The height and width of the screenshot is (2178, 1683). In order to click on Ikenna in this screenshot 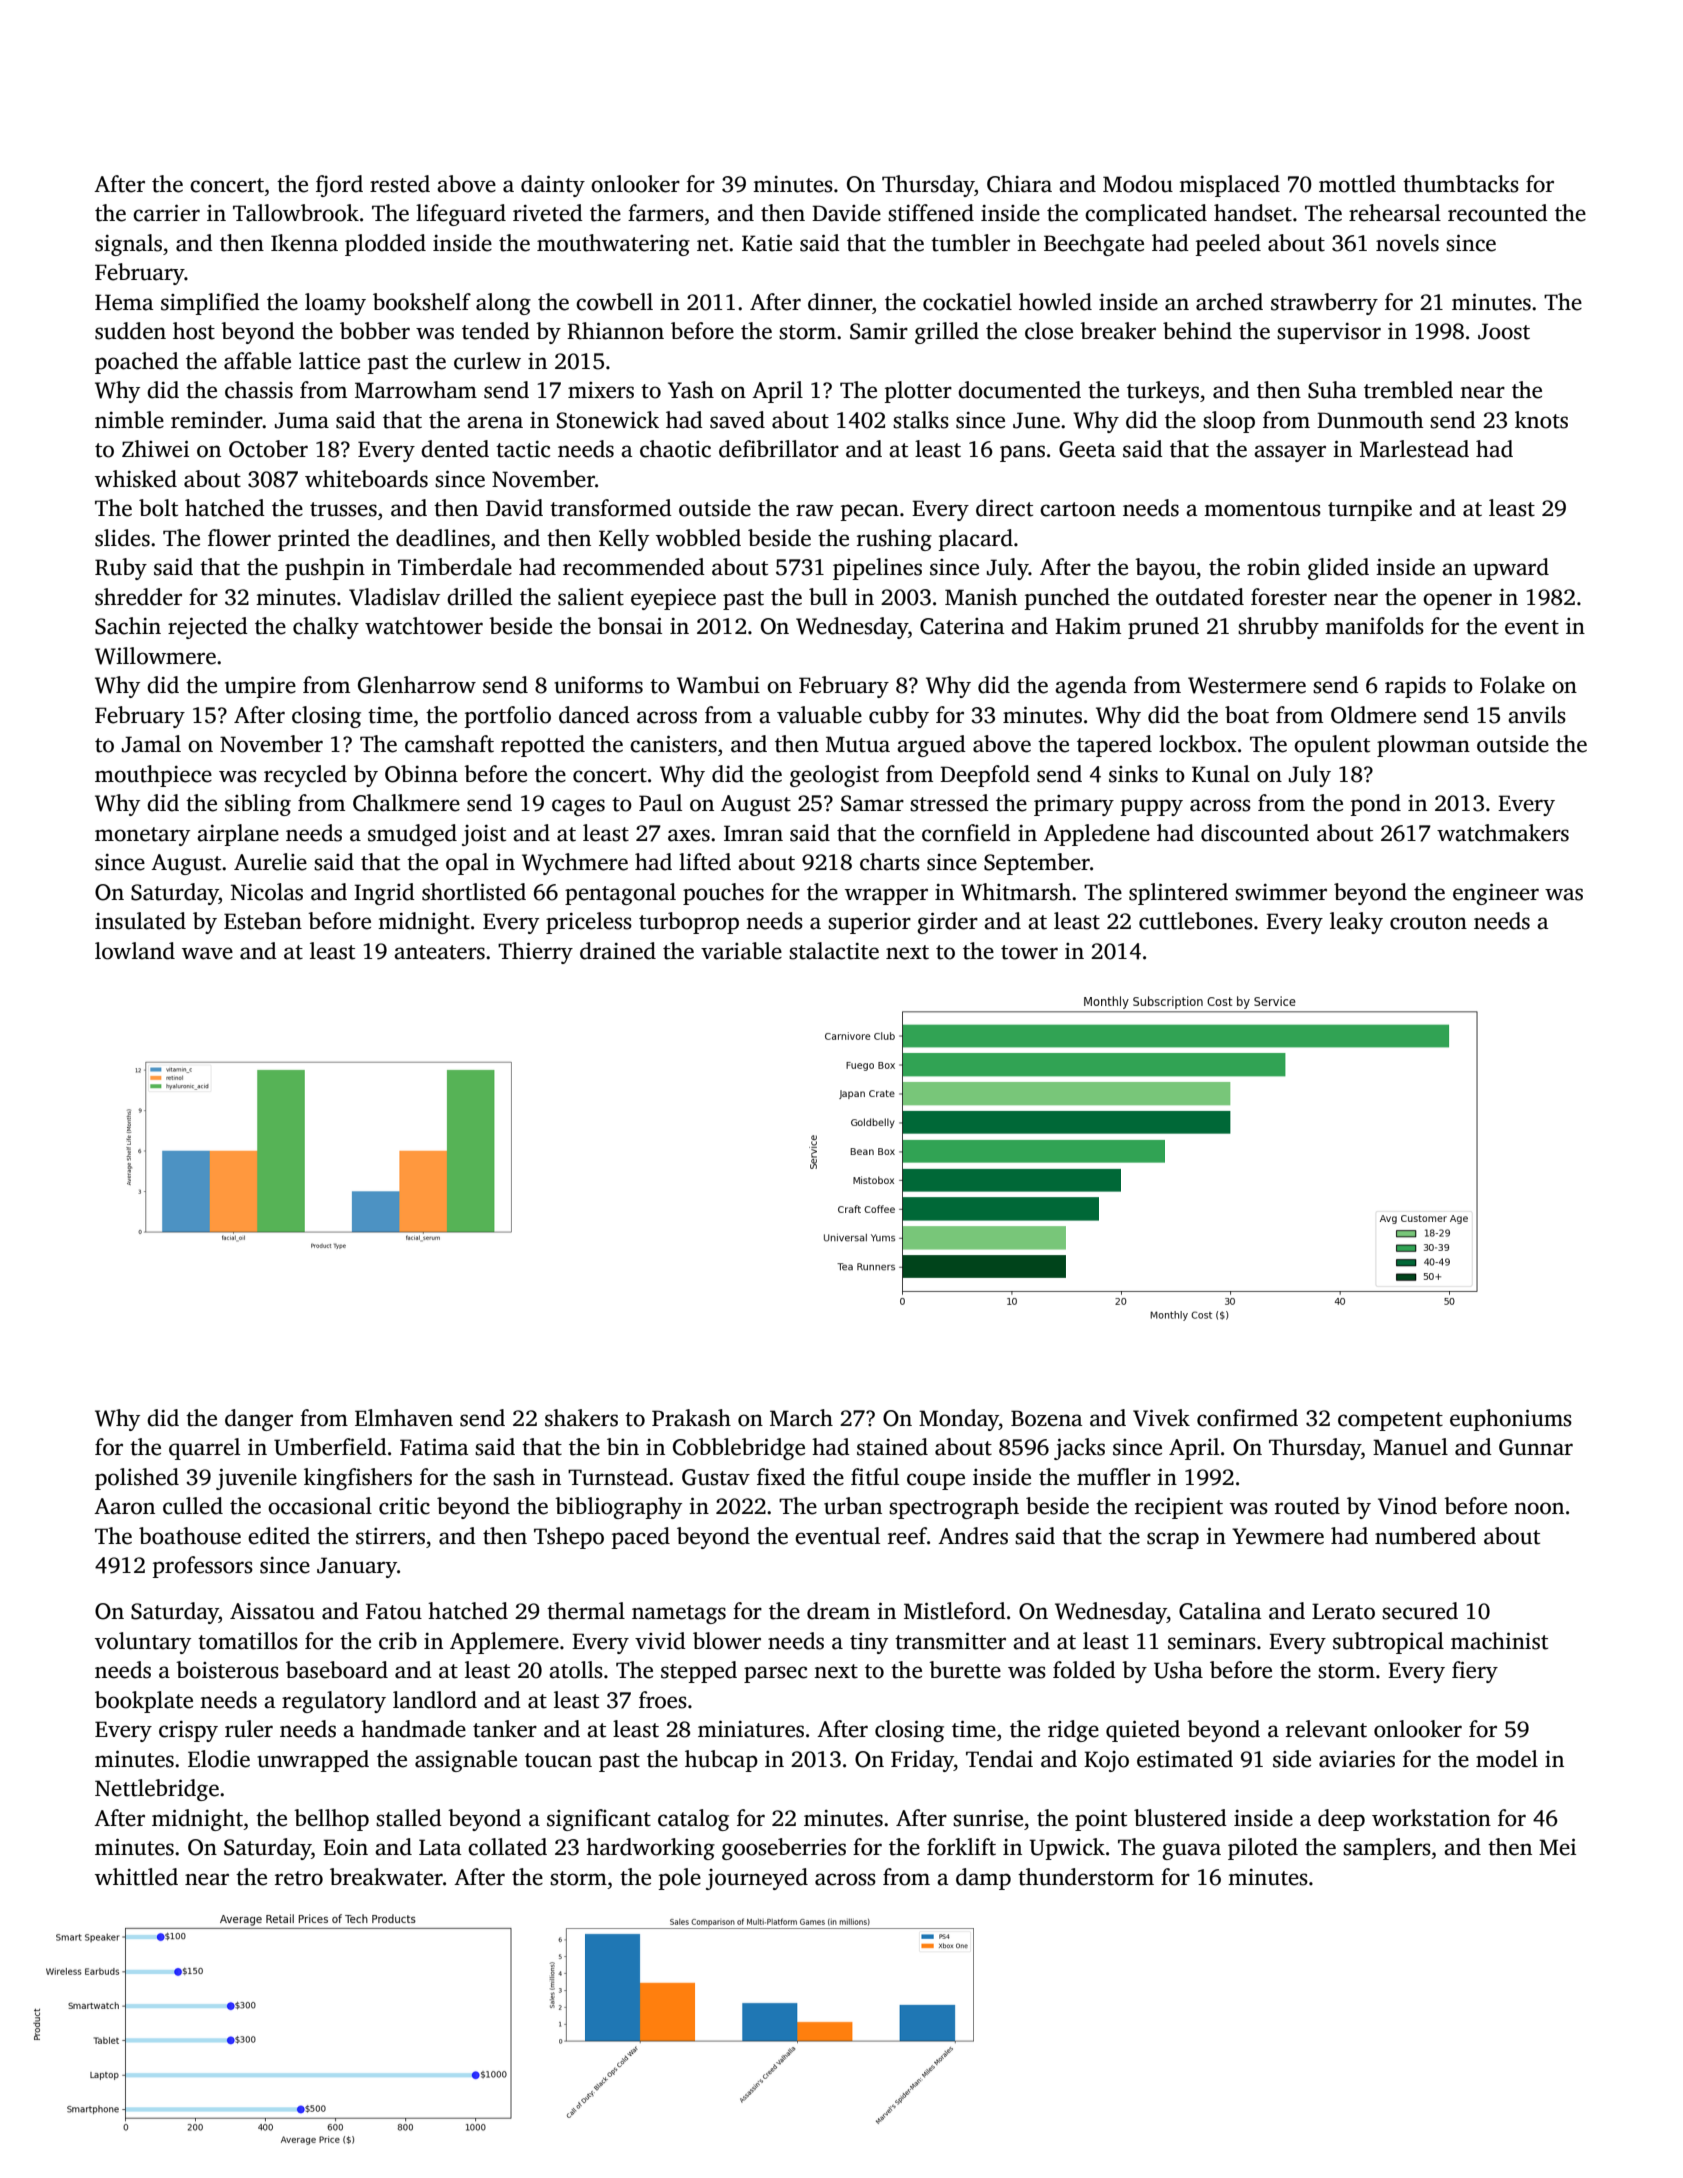, I will do `click(304, 243)`.
